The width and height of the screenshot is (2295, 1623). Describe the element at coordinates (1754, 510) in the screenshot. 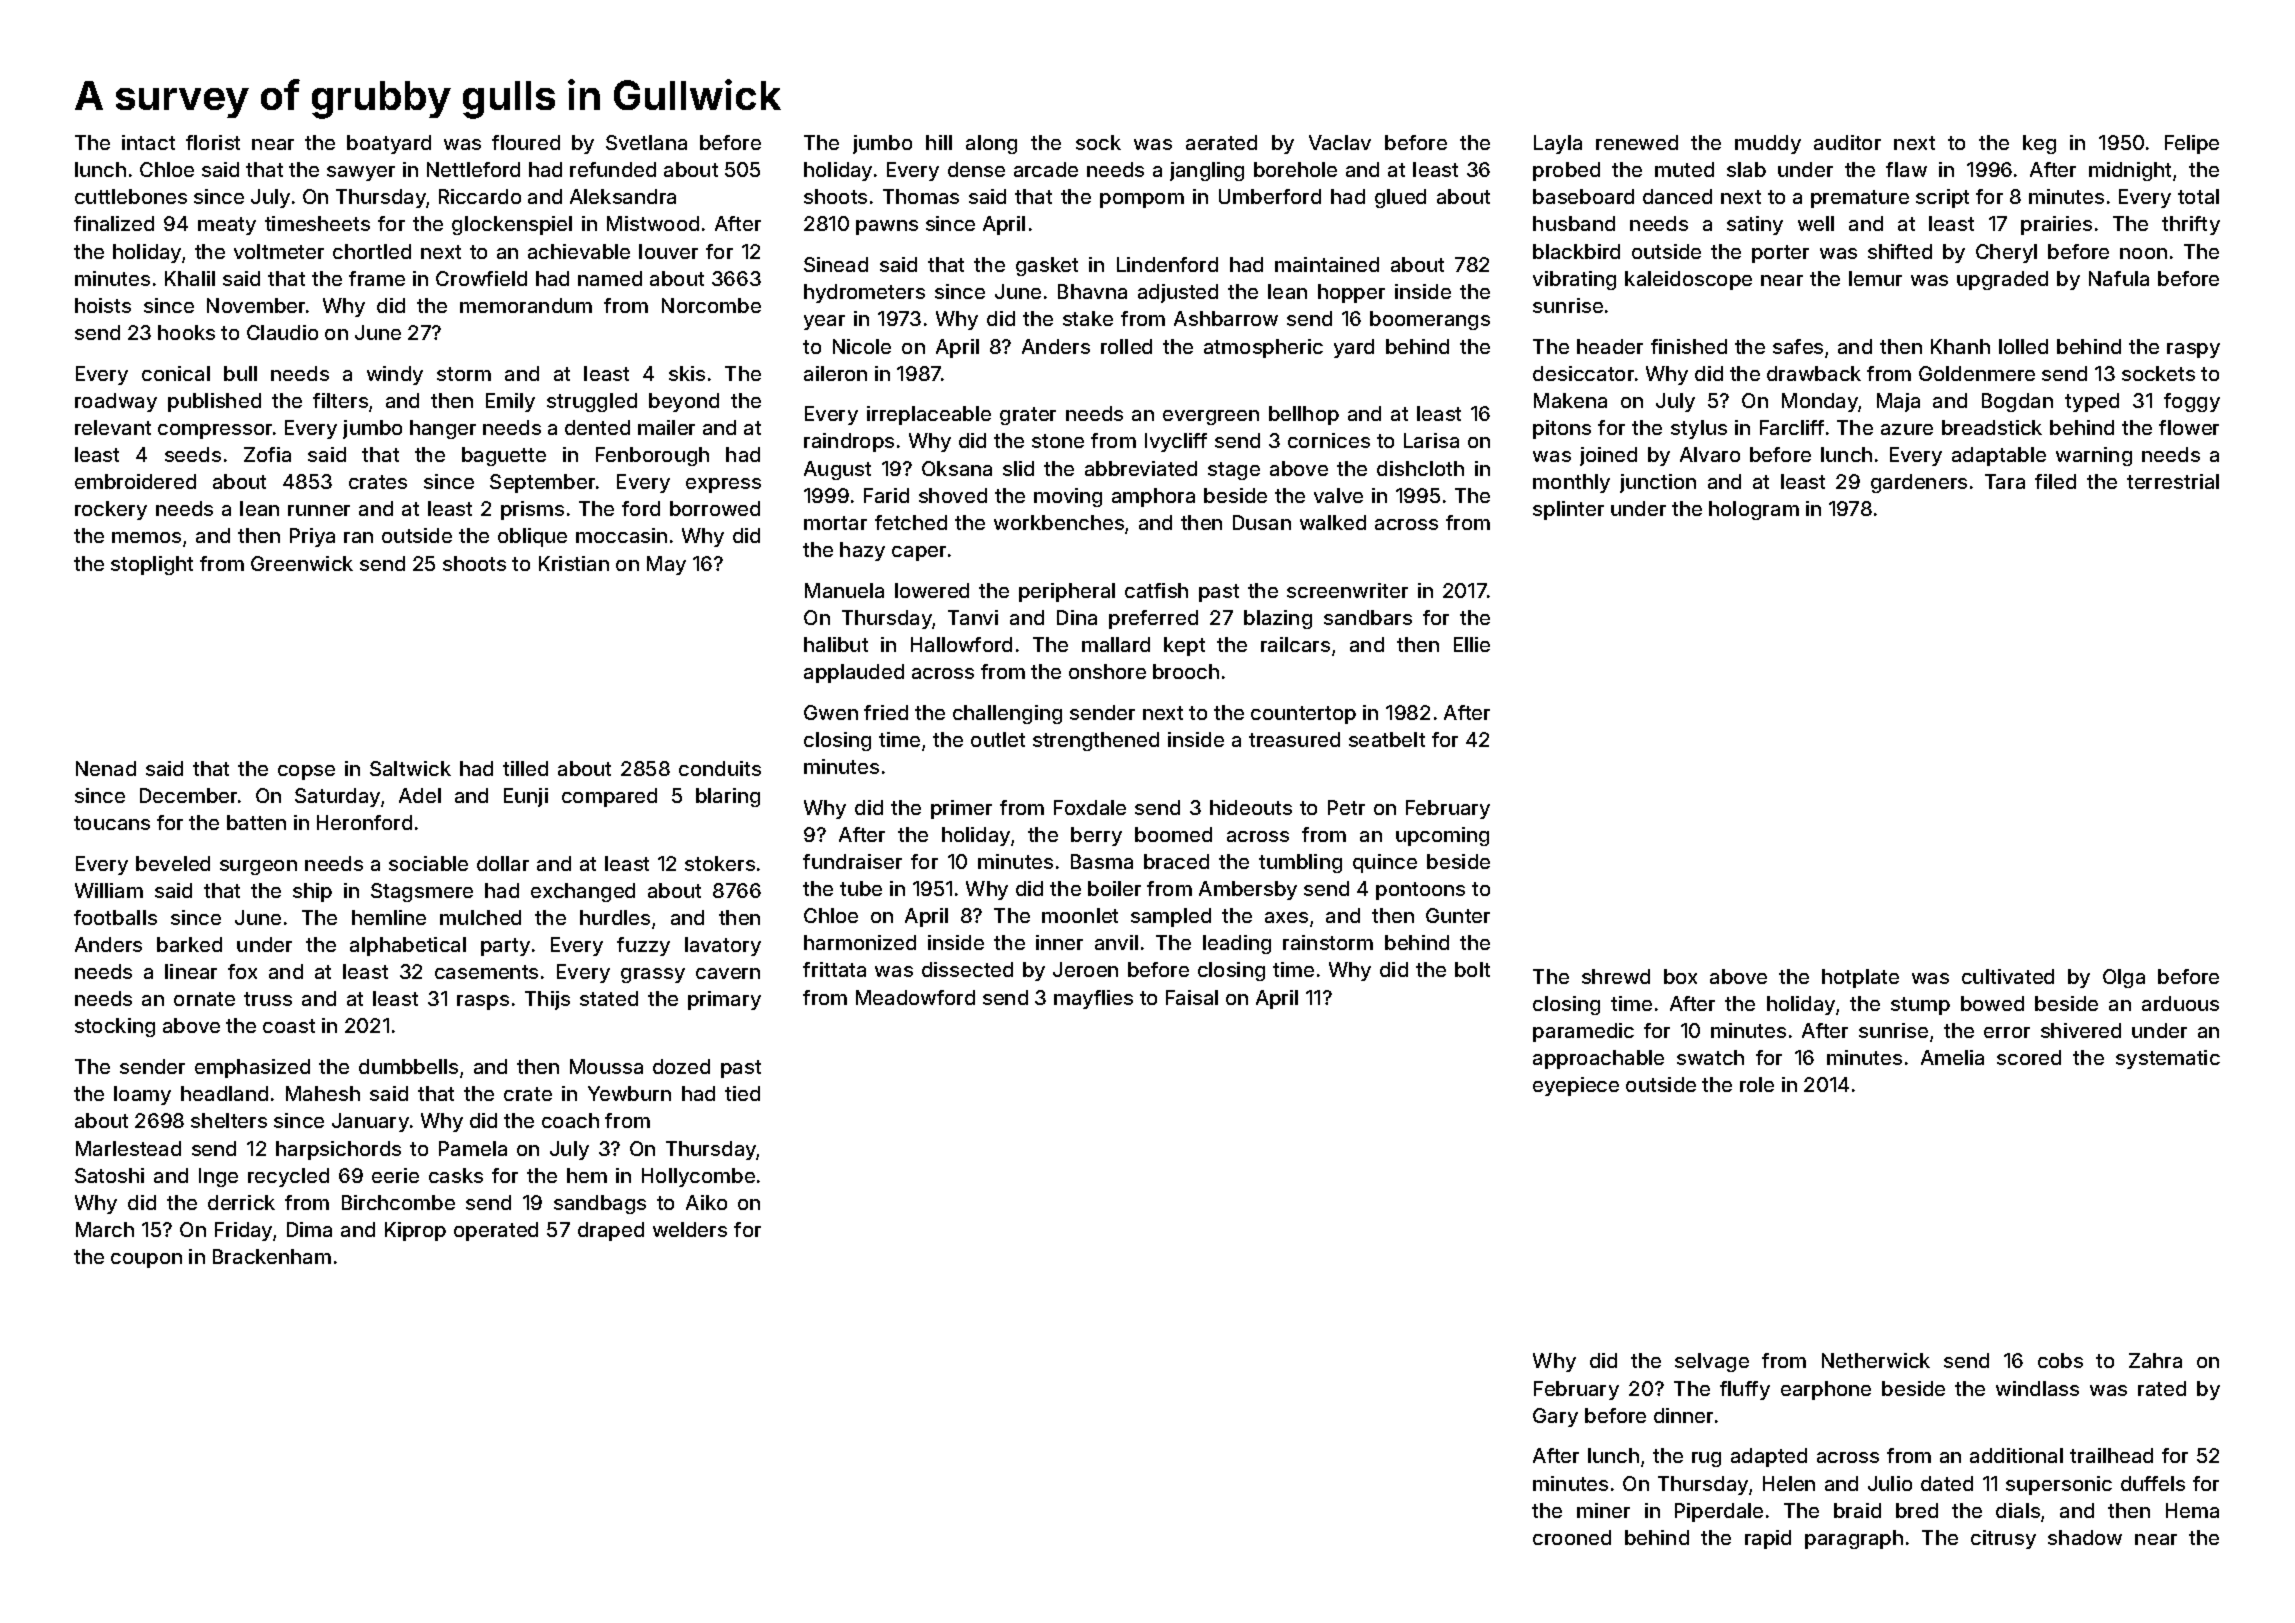

I see `hologram` at that location.
